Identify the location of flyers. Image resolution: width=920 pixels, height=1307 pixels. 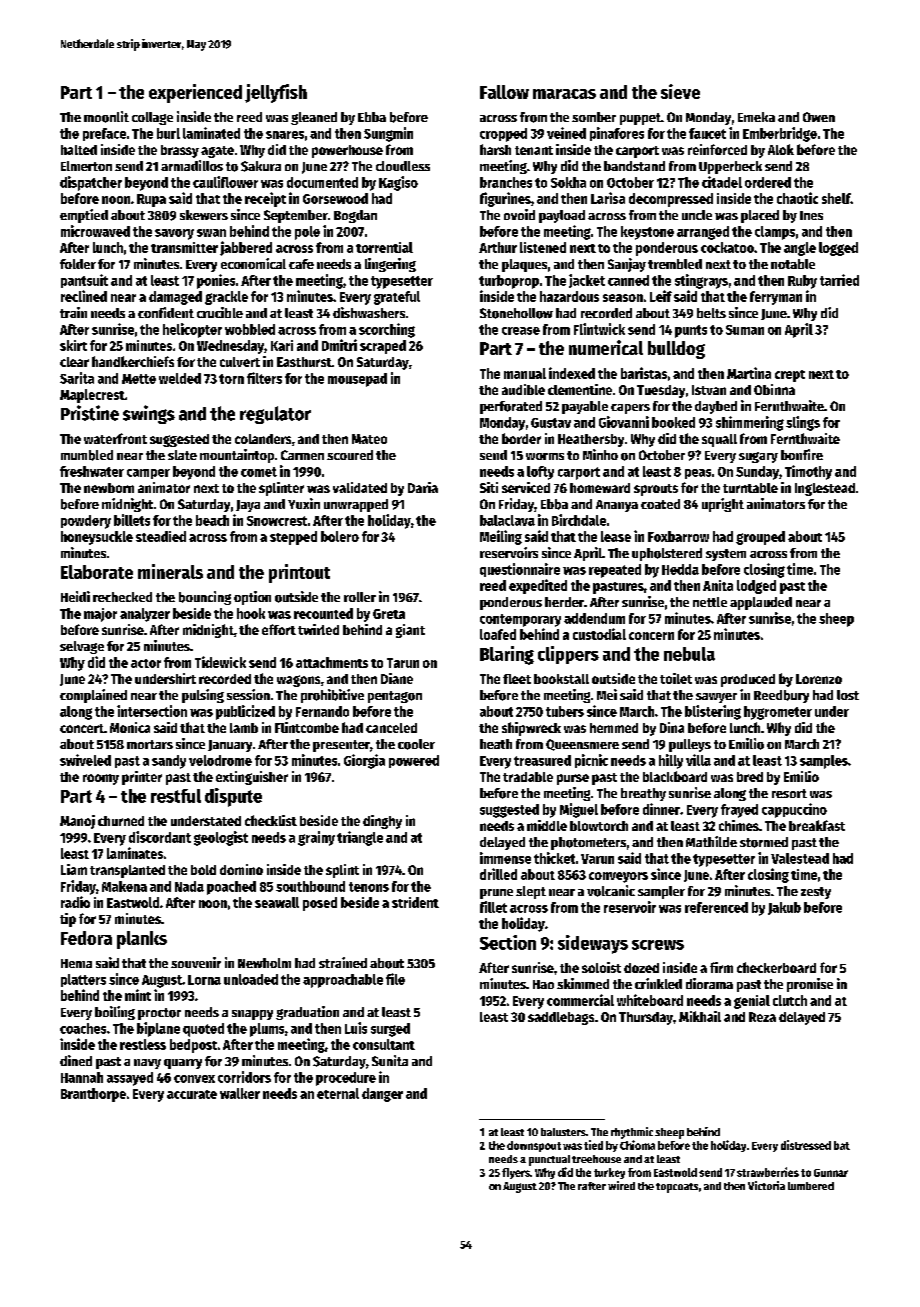
(516, 1173).
